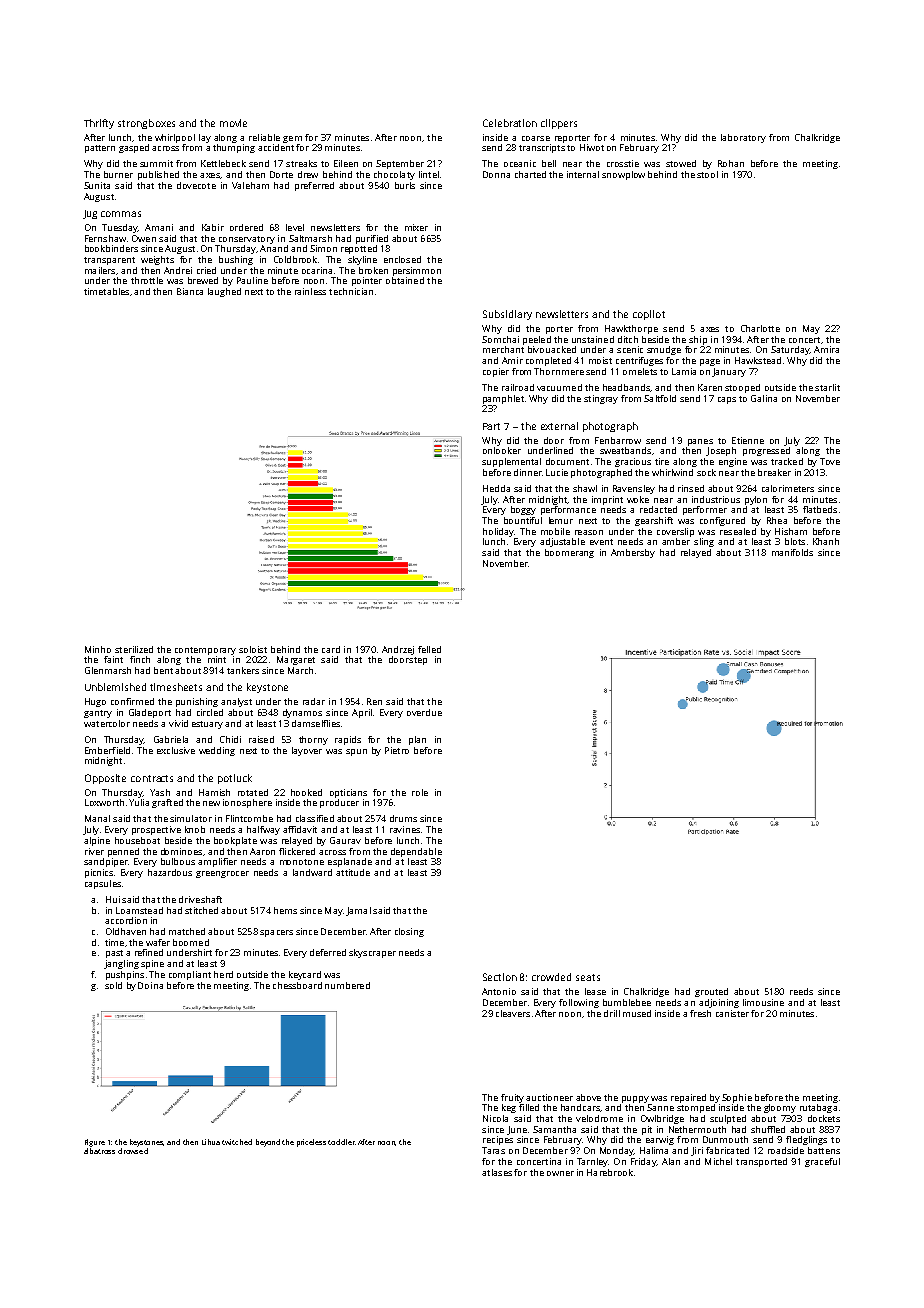  What do you see at coordinates (223, 974) in the document?
I see `herd` at bounding box center [223, 974].
